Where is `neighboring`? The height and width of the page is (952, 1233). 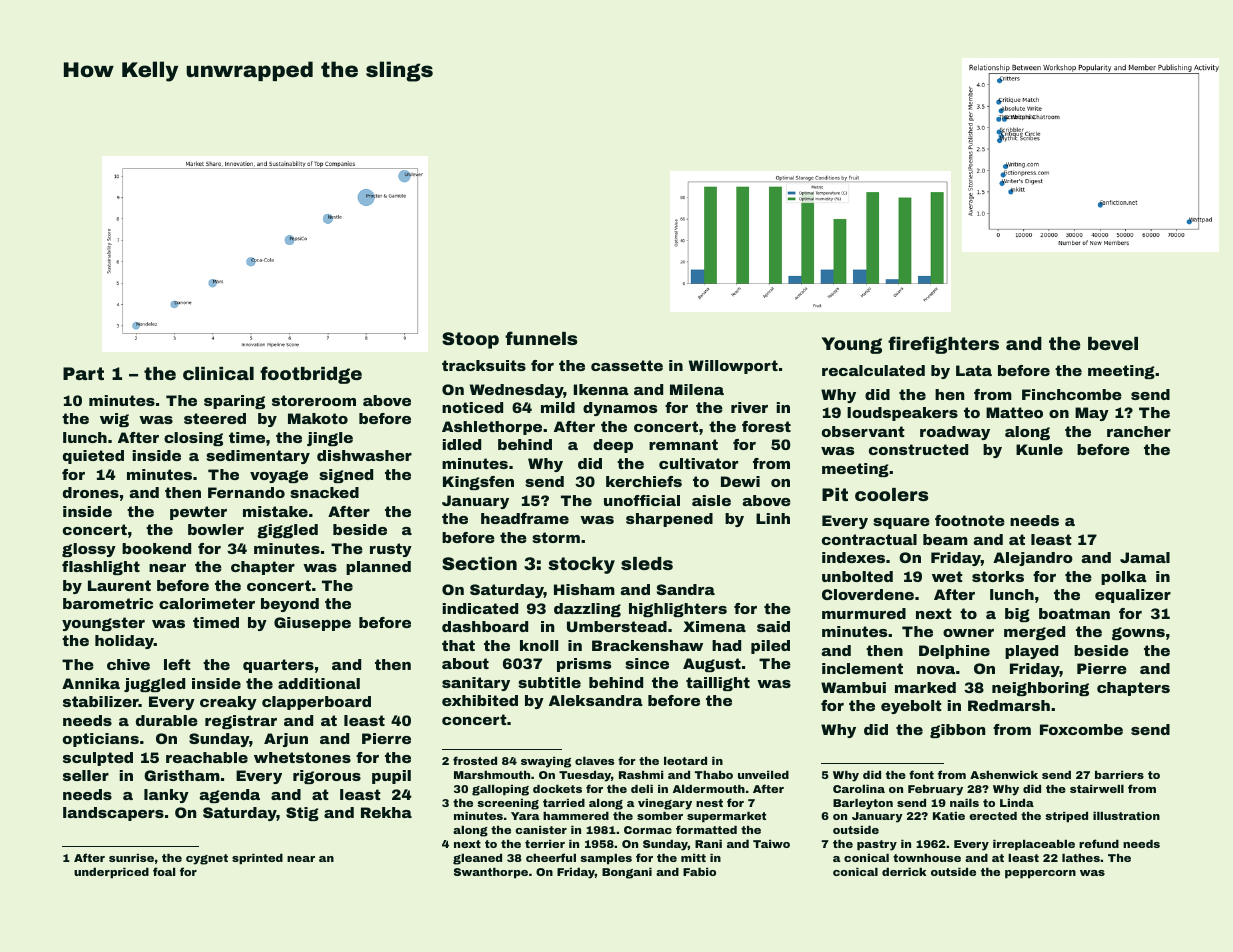
neighboring is located at coordinates (1040, 689).
